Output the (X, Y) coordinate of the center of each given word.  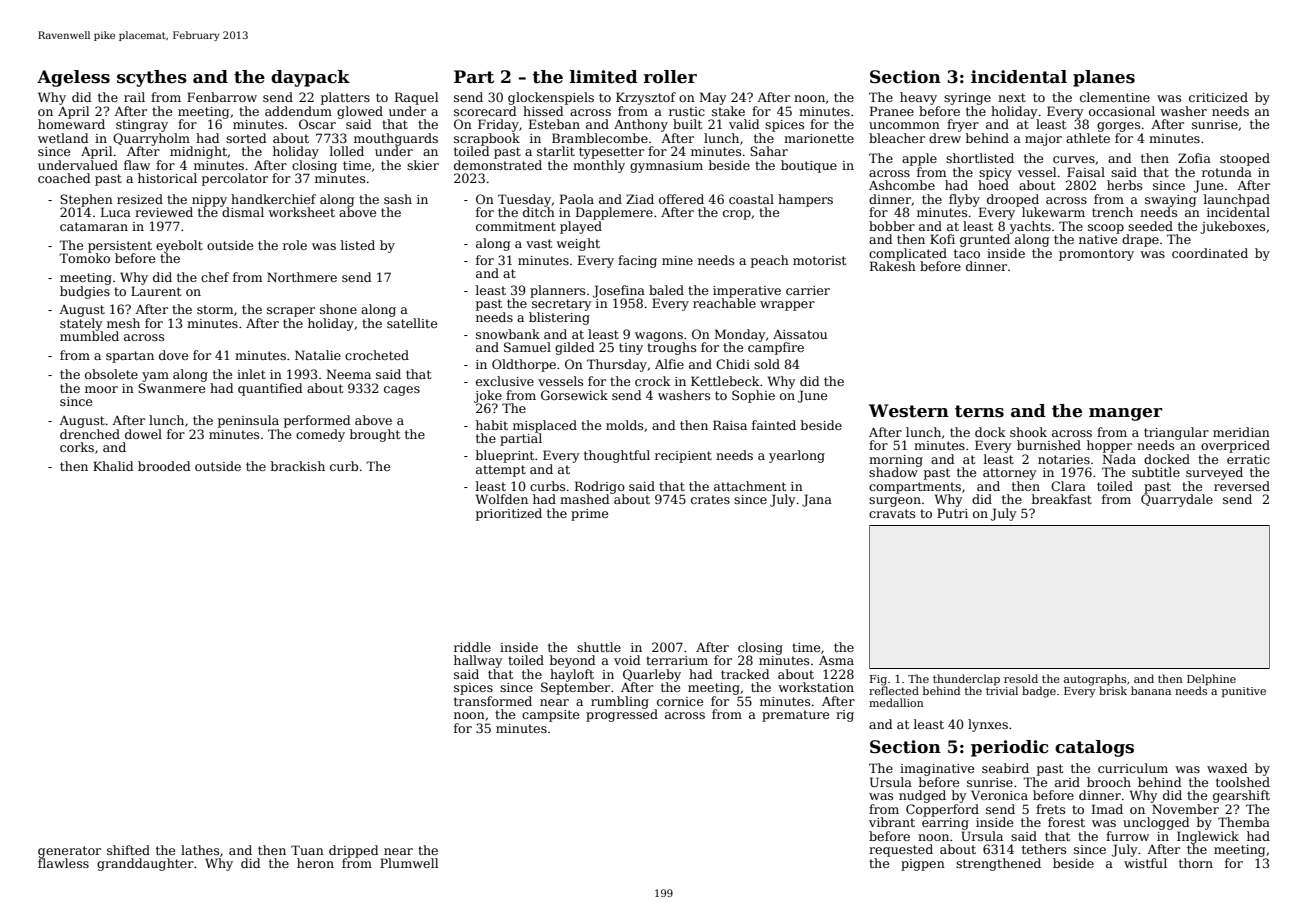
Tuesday (524, 200)
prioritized (509, 514)
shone (338, 309)
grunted (985, 240)
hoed (993, 185)
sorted (246, 138)
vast (539, 243)
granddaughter (145, 864)
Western (909, 411)
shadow (893, 472)
